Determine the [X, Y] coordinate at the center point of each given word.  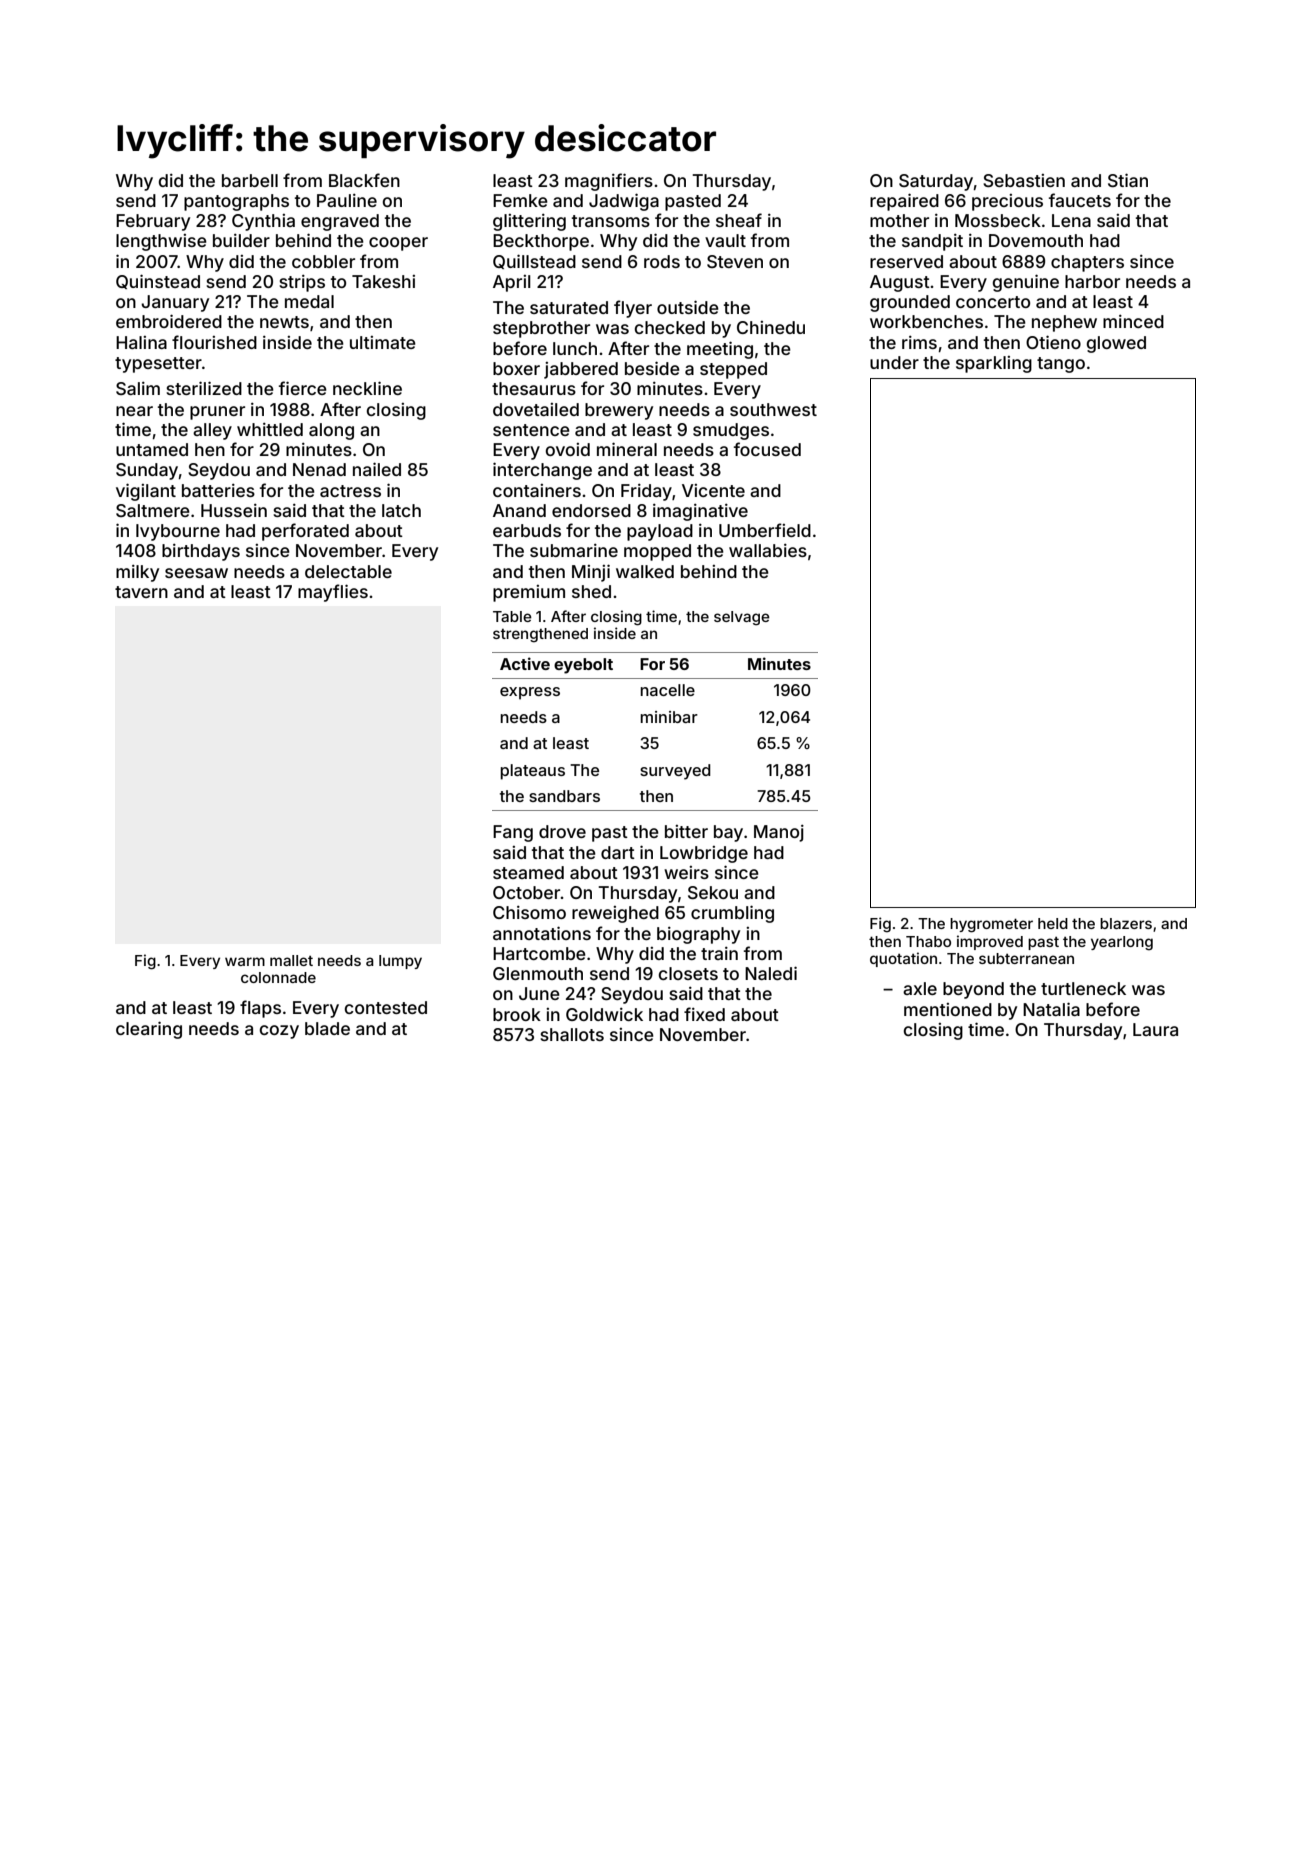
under [894, 362]
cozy [279, 1032]
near [134, 411]
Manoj [779, 833]
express [530, 693]
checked [670, 327]
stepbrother [541, 329]
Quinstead [158, 281]
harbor [1092, 281]
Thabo [928, 941]
